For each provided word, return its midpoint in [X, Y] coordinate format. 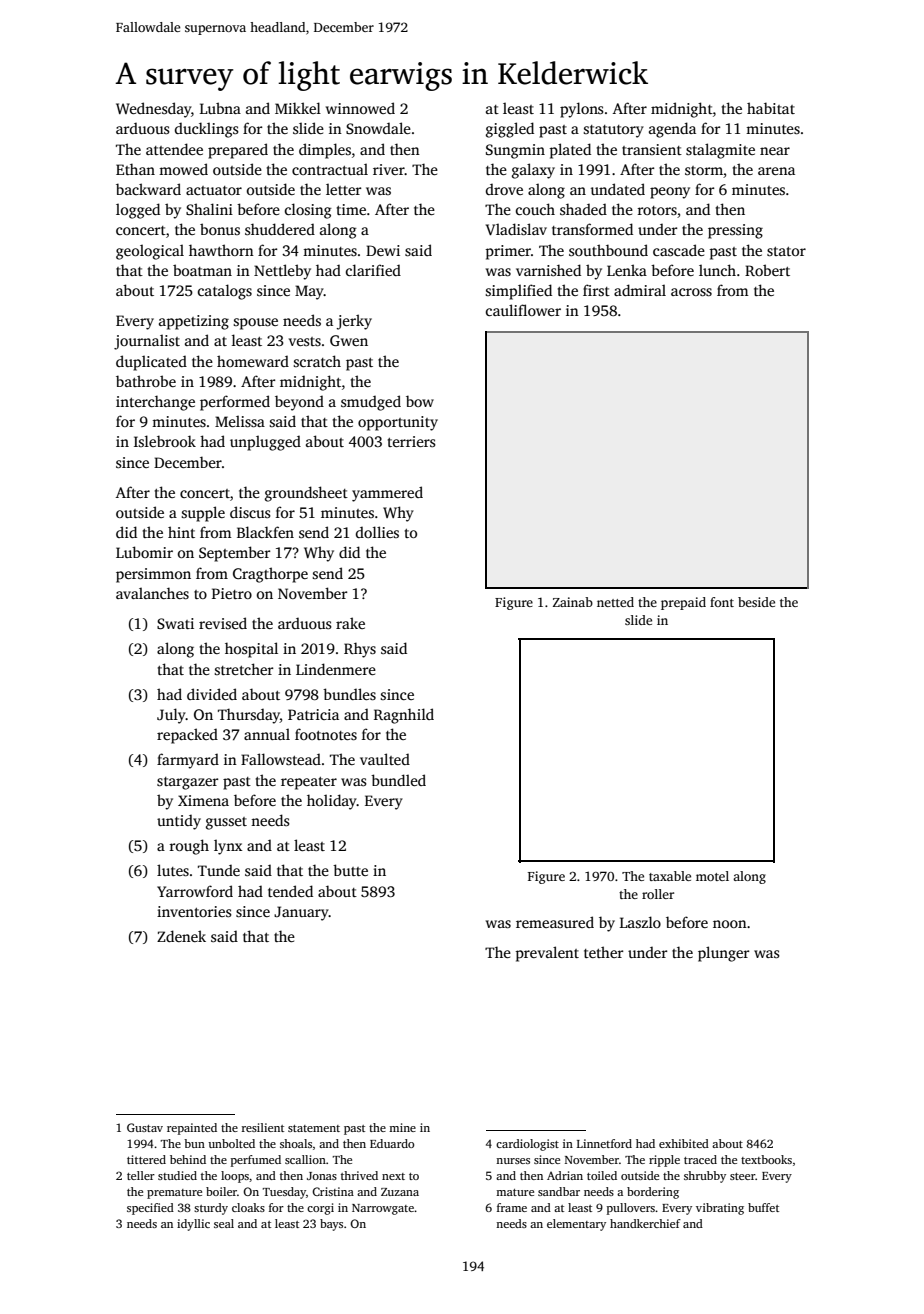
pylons [582, 110]
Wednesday [153, 110]
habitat [771, 108]
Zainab [573, 602]
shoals [296, 1143]
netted [615, 602]
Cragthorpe [270, 575]
